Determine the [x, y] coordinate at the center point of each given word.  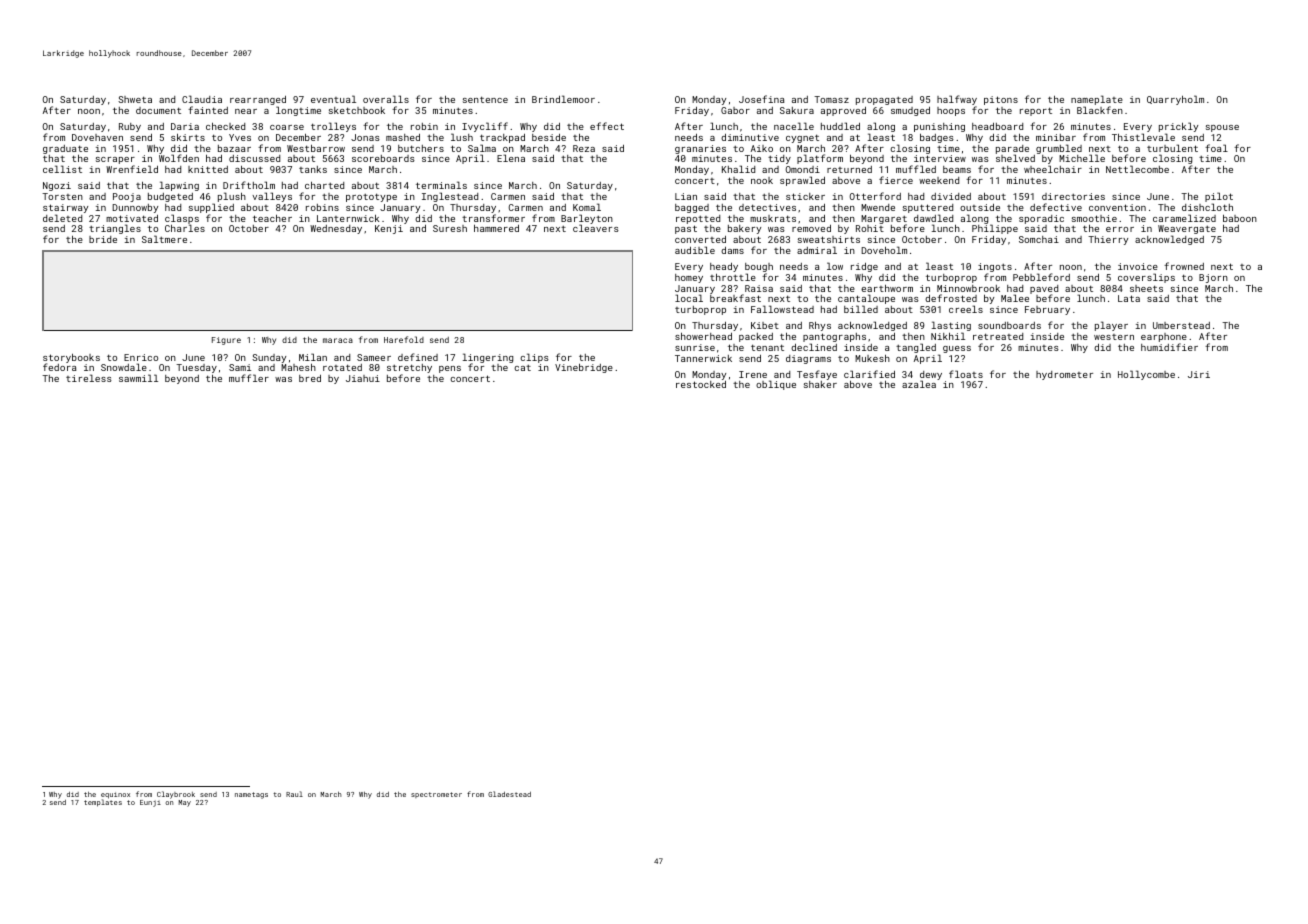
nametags [251, 795]
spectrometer [436, 795]
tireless [89, 378]
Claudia [202, 99]
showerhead [703, 336]
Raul [294, 794]
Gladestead [509, 794]
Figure [226, 341]
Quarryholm [1175, 100]
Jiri [1199, 374]
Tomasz [831, 99]
